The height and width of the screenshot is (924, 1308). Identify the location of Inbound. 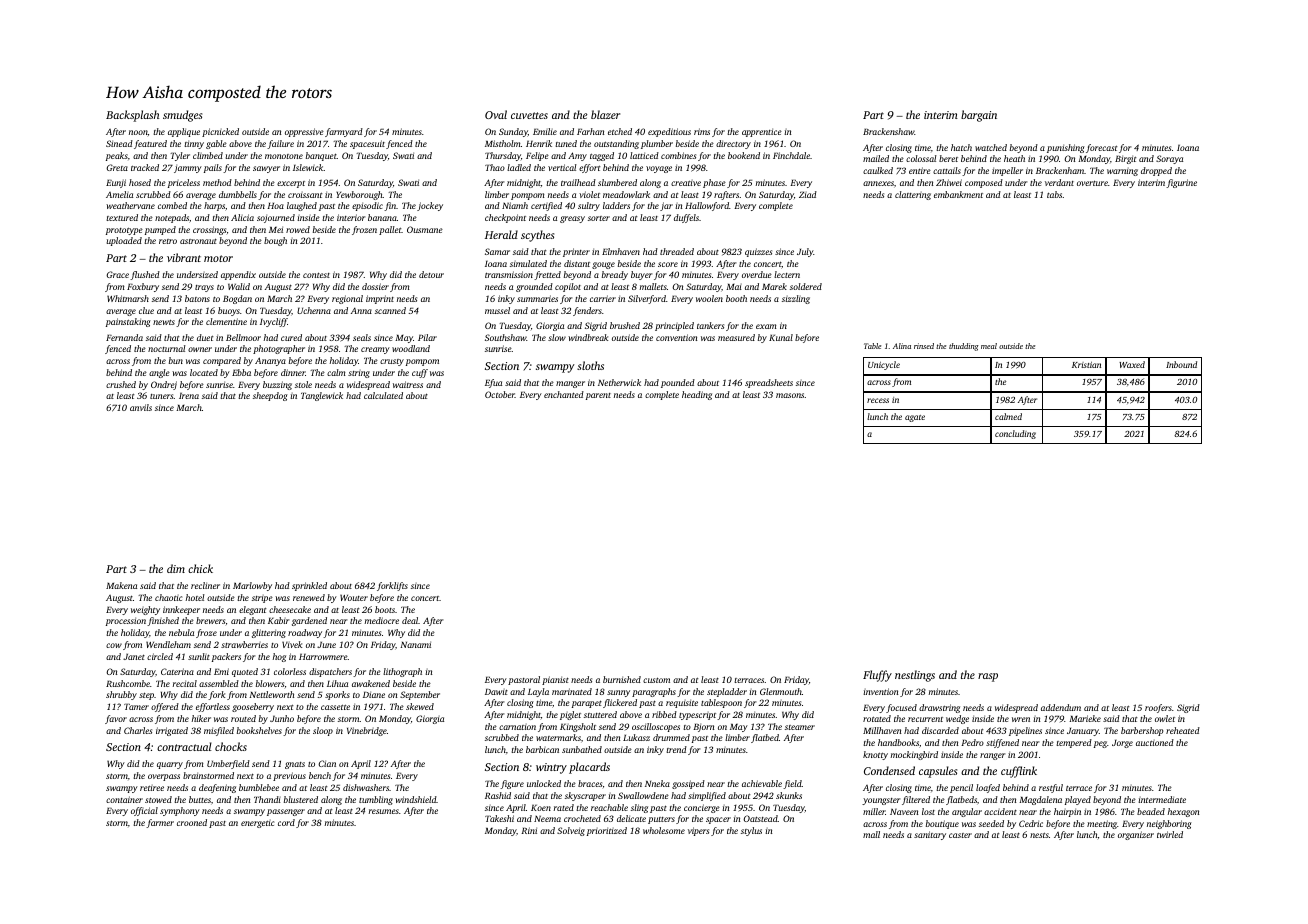
(1181, 364).
